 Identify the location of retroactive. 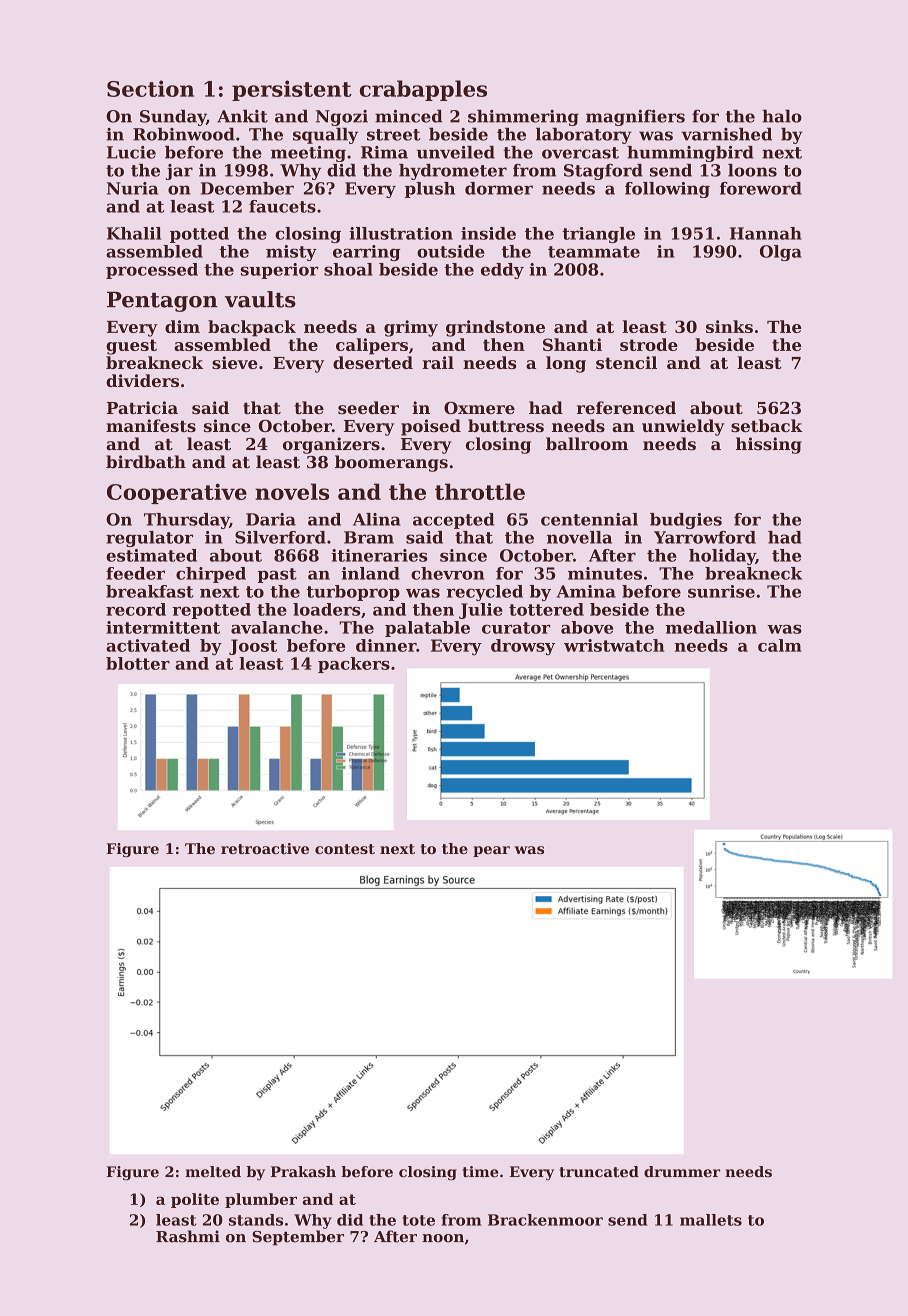
(265, 848).
